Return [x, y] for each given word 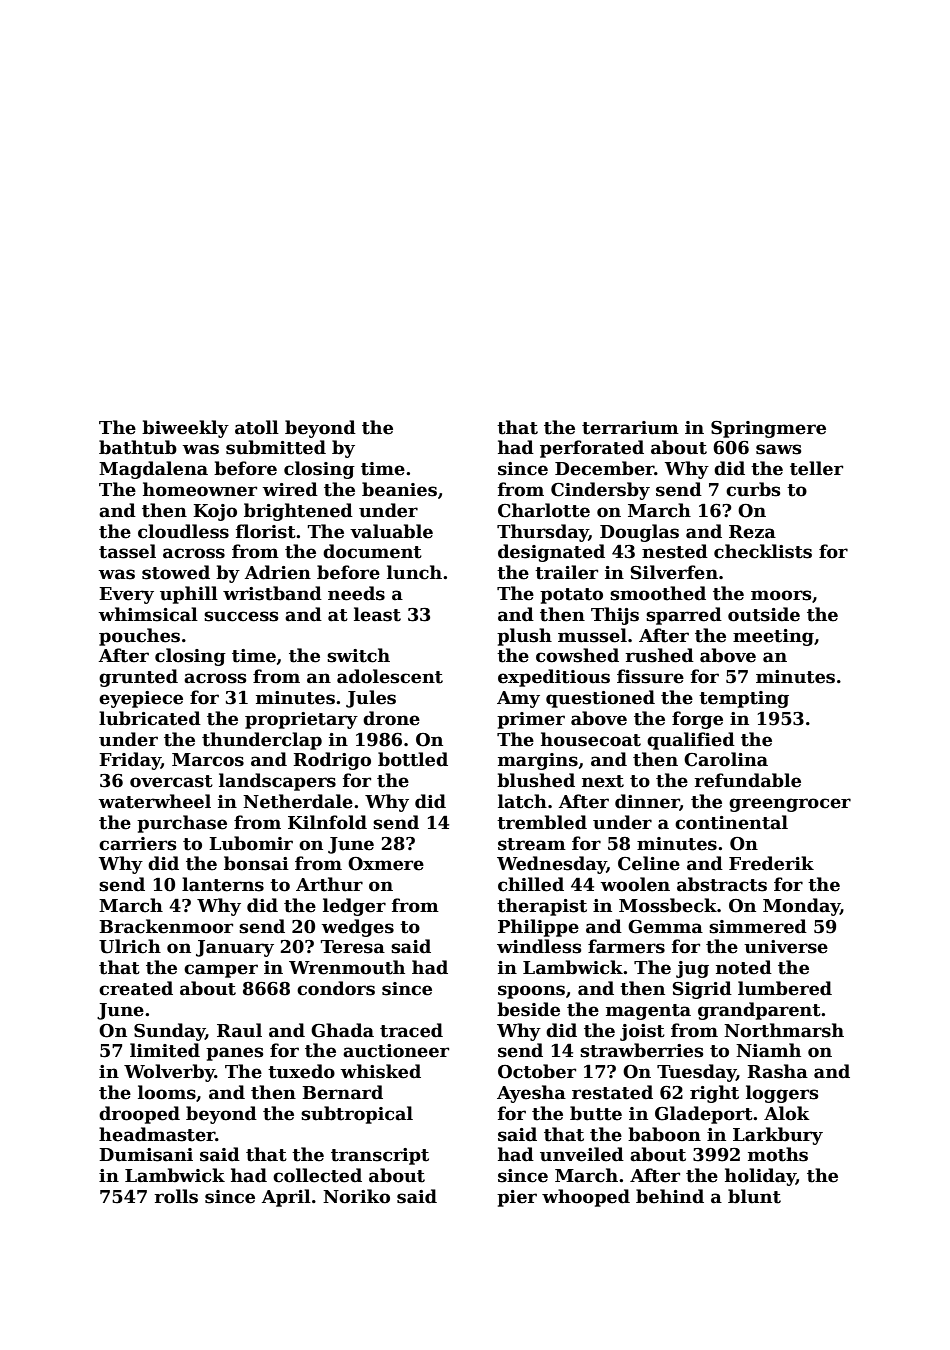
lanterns [223, 884]
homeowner [200, 489]
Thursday [543, 533]
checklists [763, 551]
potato [571, 596]
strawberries [642, 1050]
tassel [127, 551]
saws [779, 449]
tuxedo [301, 1071]
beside [528, 1009]
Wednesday [552, 865]
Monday [801, 907]
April [286, 1198]
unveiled [582, 1154]
